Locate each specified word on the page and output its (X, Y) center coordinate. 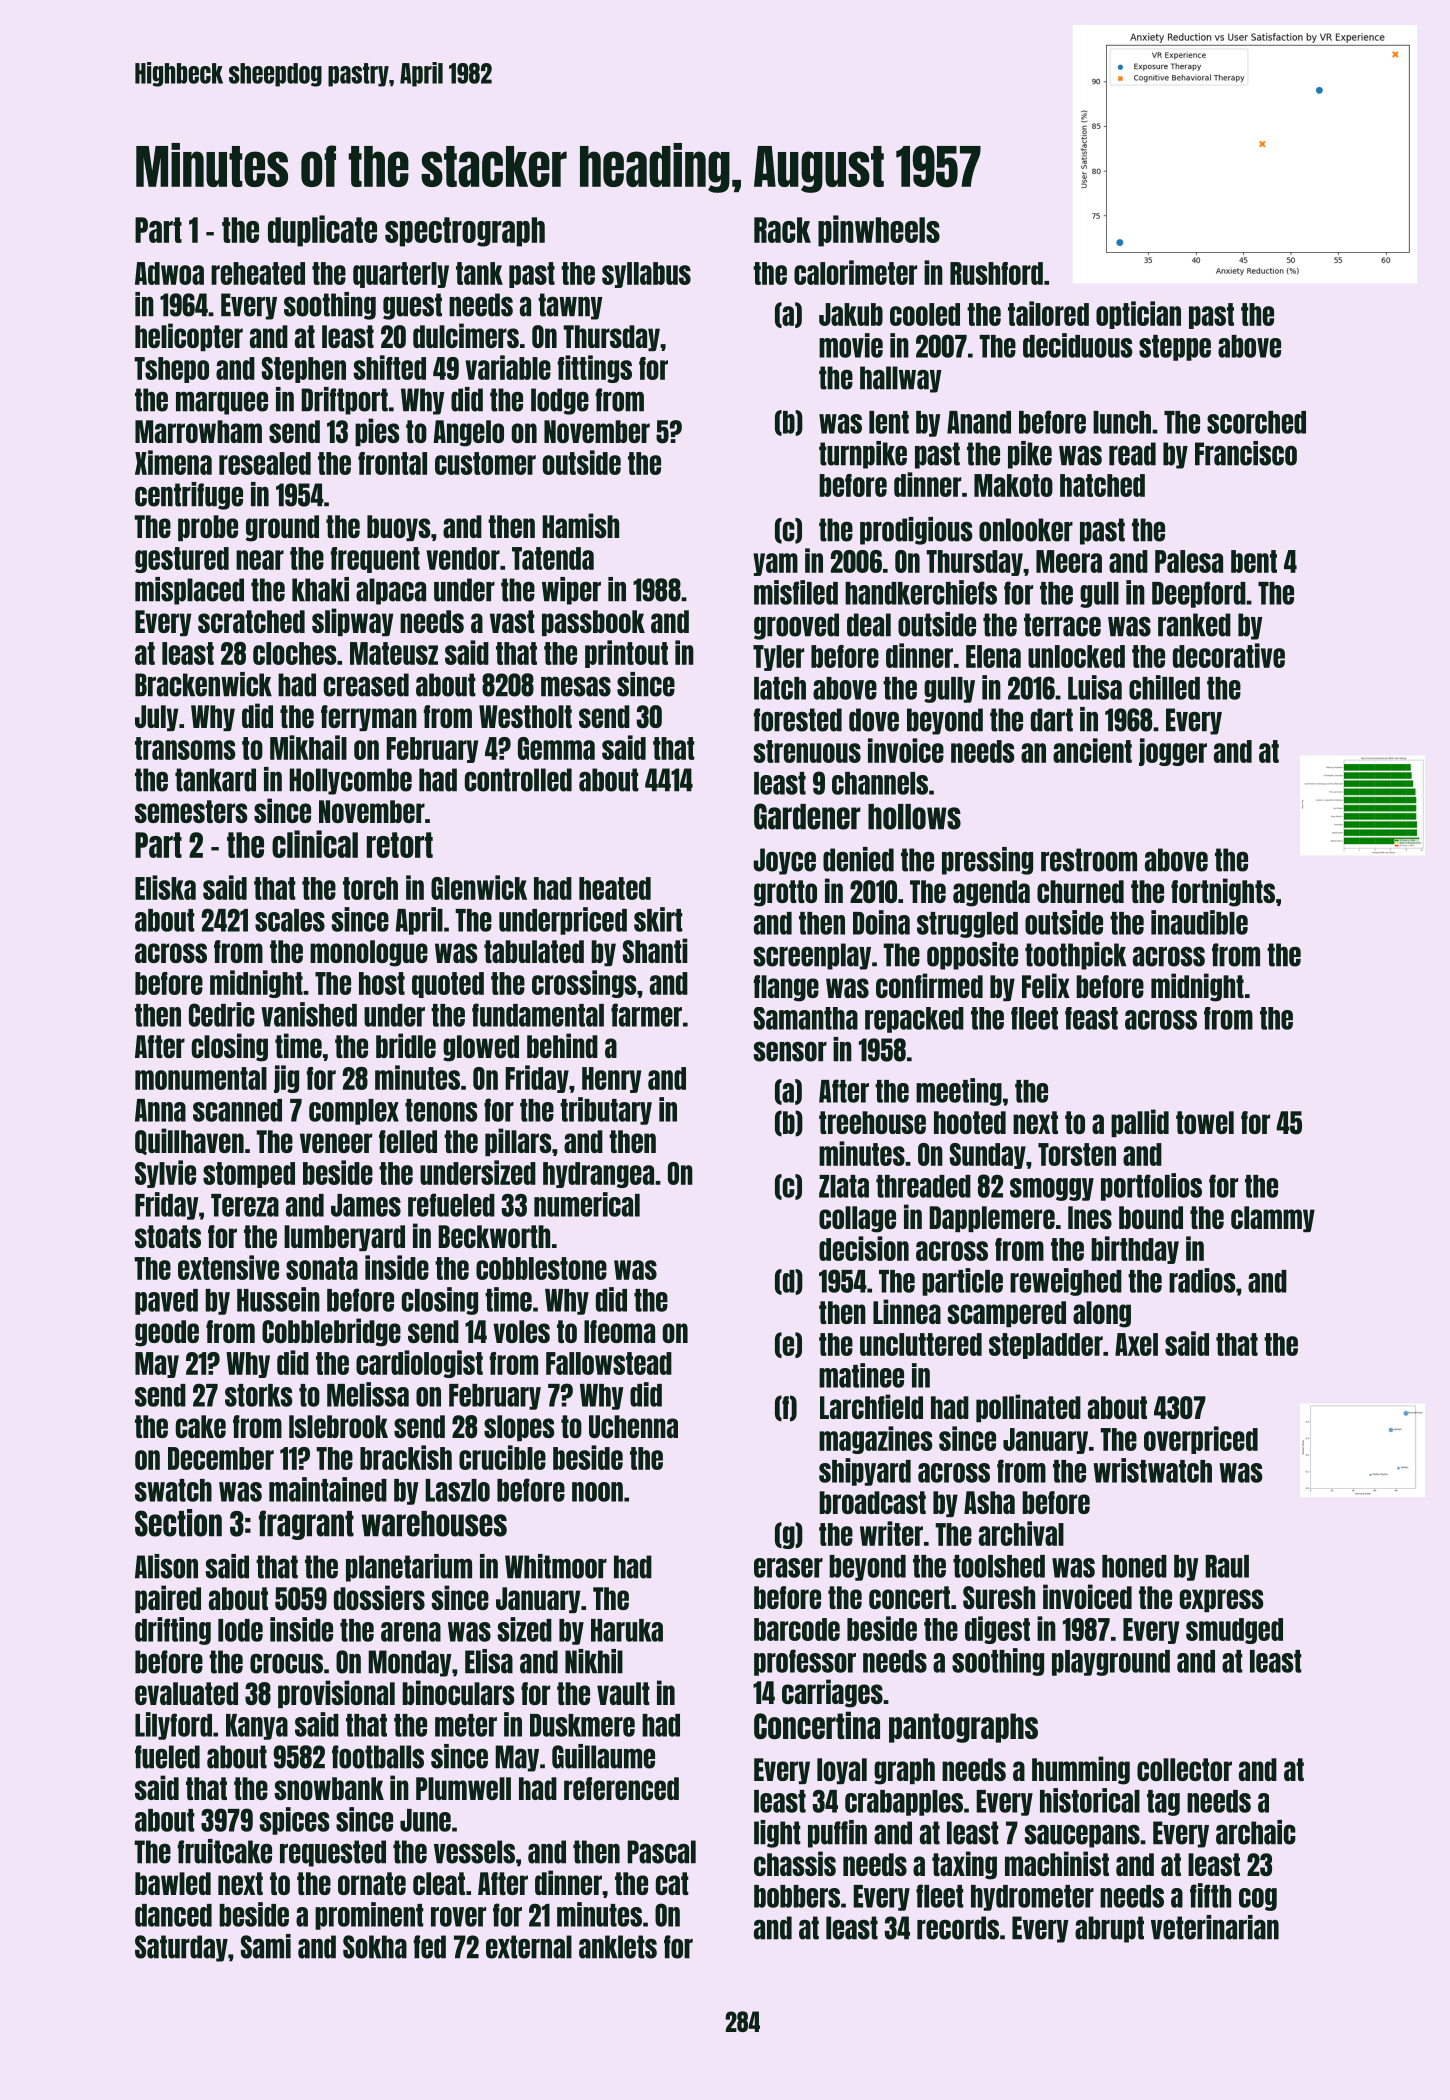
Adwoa (169, 273)
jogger (1173, 752)
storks (258, 1395)
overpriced (1201, 1440)
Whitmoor (556, 1566)
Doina (881, 922)
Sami (266, 1946)
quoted (448, 985)
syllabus (646, 275)
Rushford (996, 273)
